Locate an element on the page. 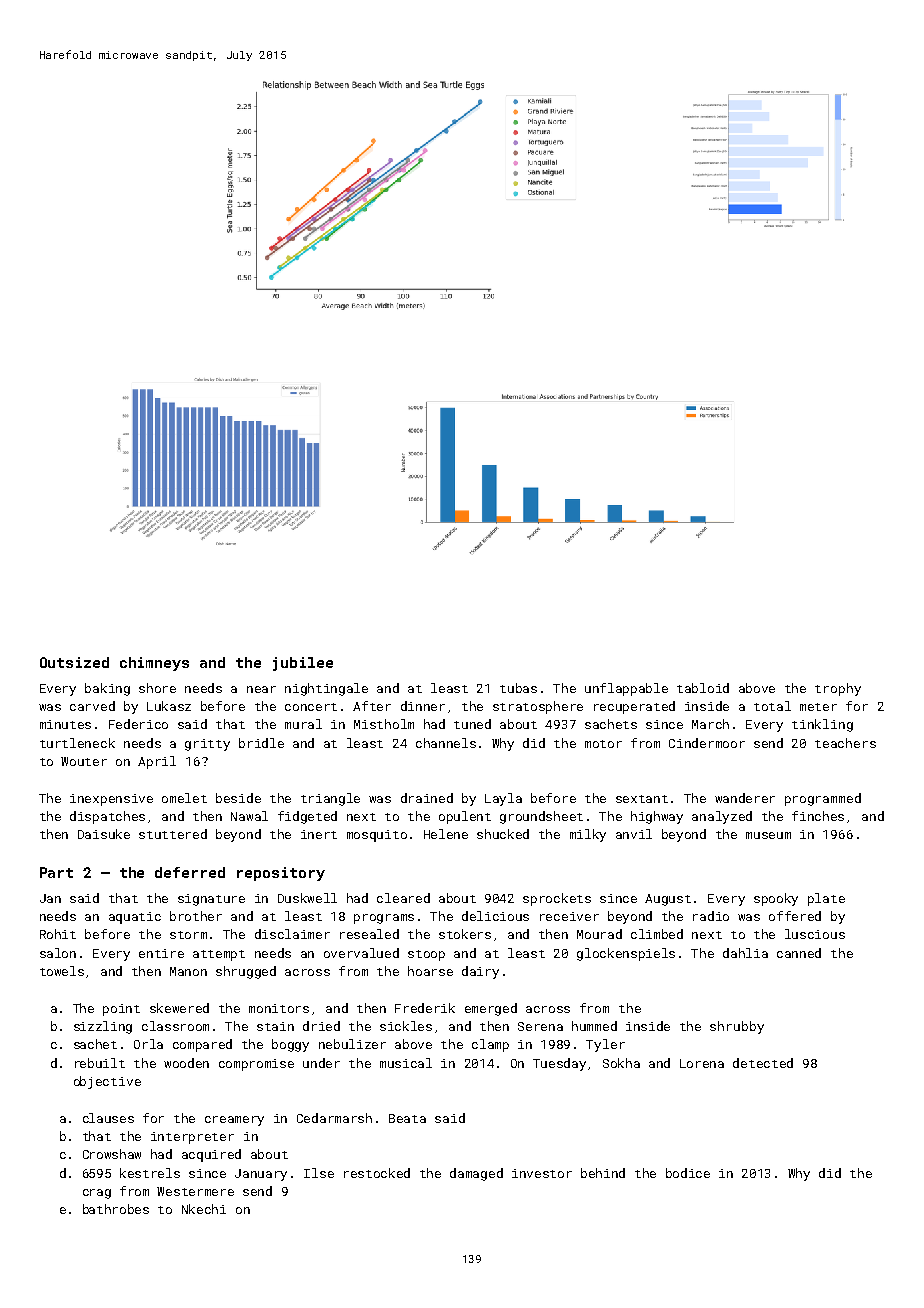 This image has height=1308, width=924. damaged is located at coordinates (476, 1174).
